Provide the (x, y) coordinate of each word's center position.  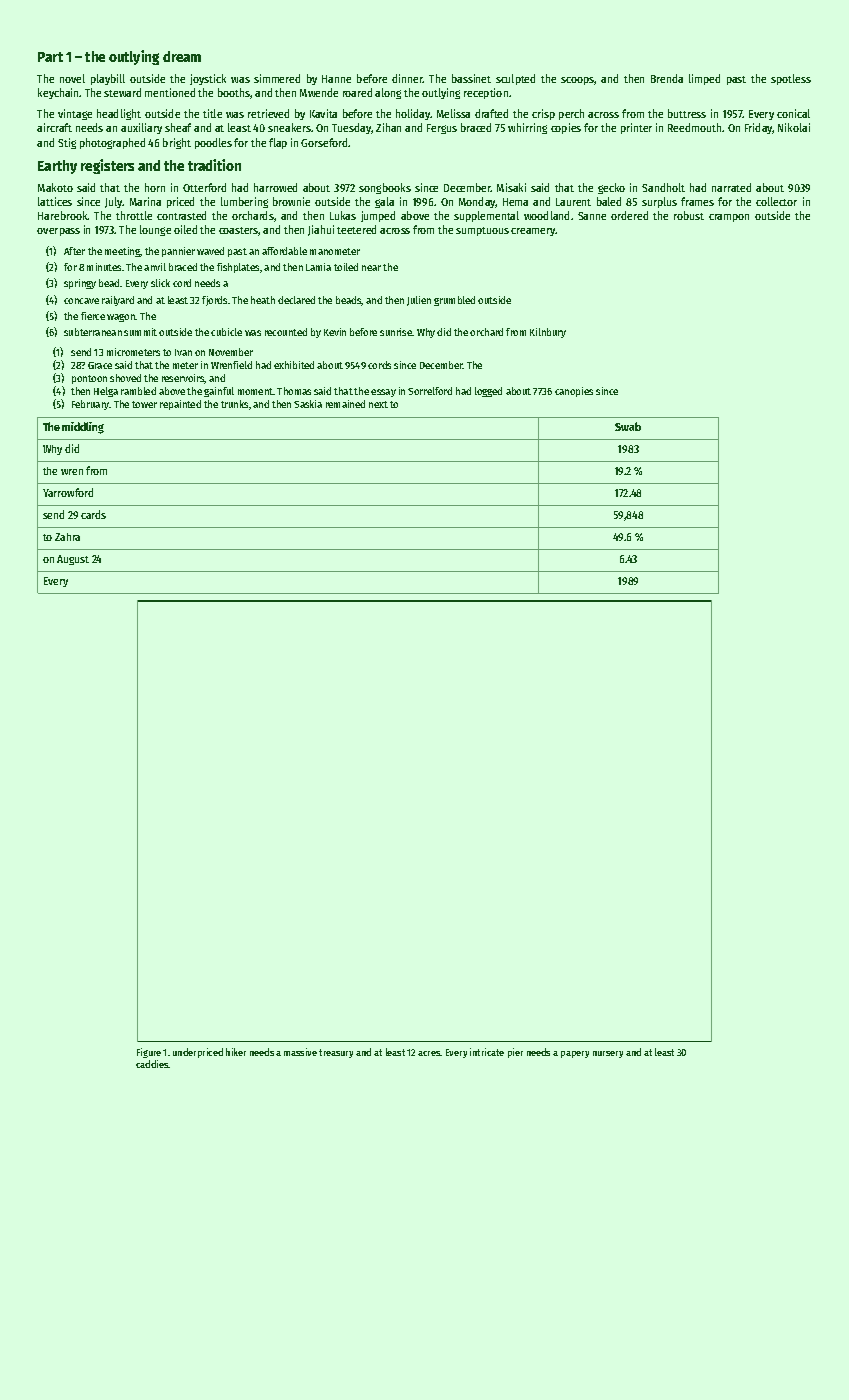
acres (429, 1053)
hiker (236, 1052)
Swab (628, 426)
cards (93, 514)
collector (776, 201)
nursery (608, 1054)
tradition (214, 165)
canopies (574, 392)
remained (345, 404)
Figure (149, 1053)
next (378, 404)
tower (144, 404)
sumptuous (482, 231)
